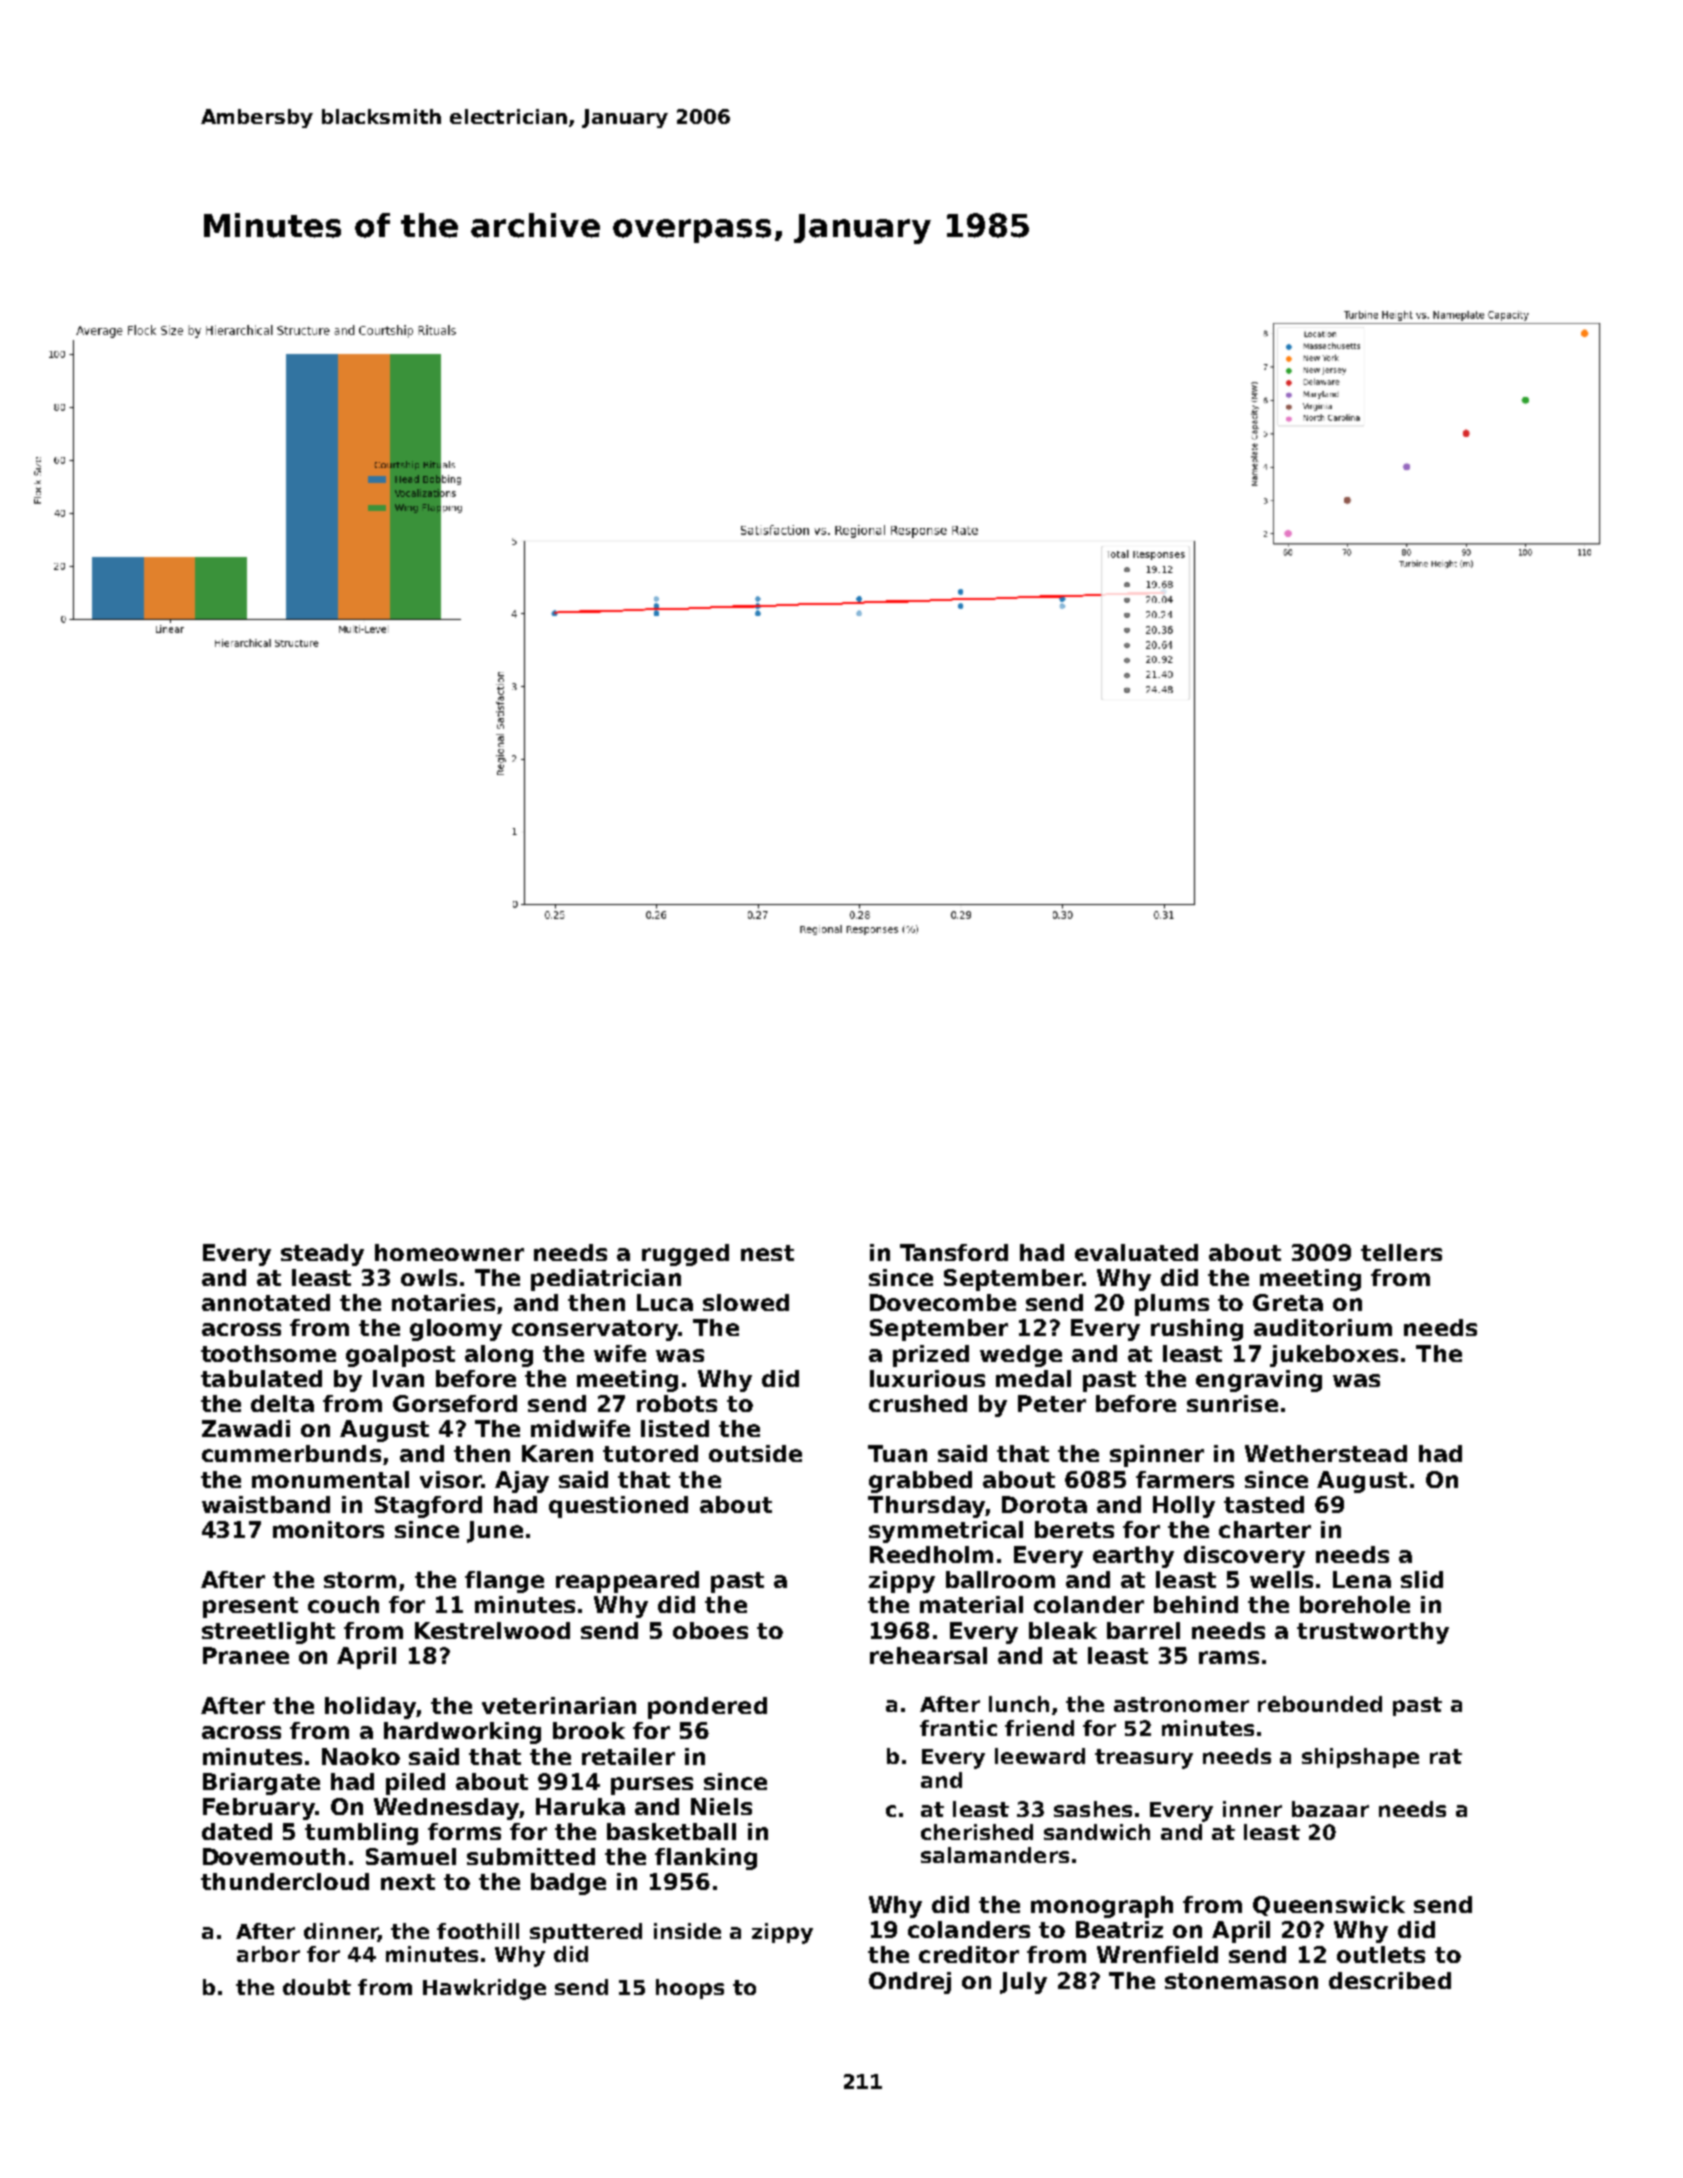 The width and height of the screenshot is (1683, 2178). Describe the element at coordinates (1355, 1604) in the screenshot. I see `borehole` at that location.
